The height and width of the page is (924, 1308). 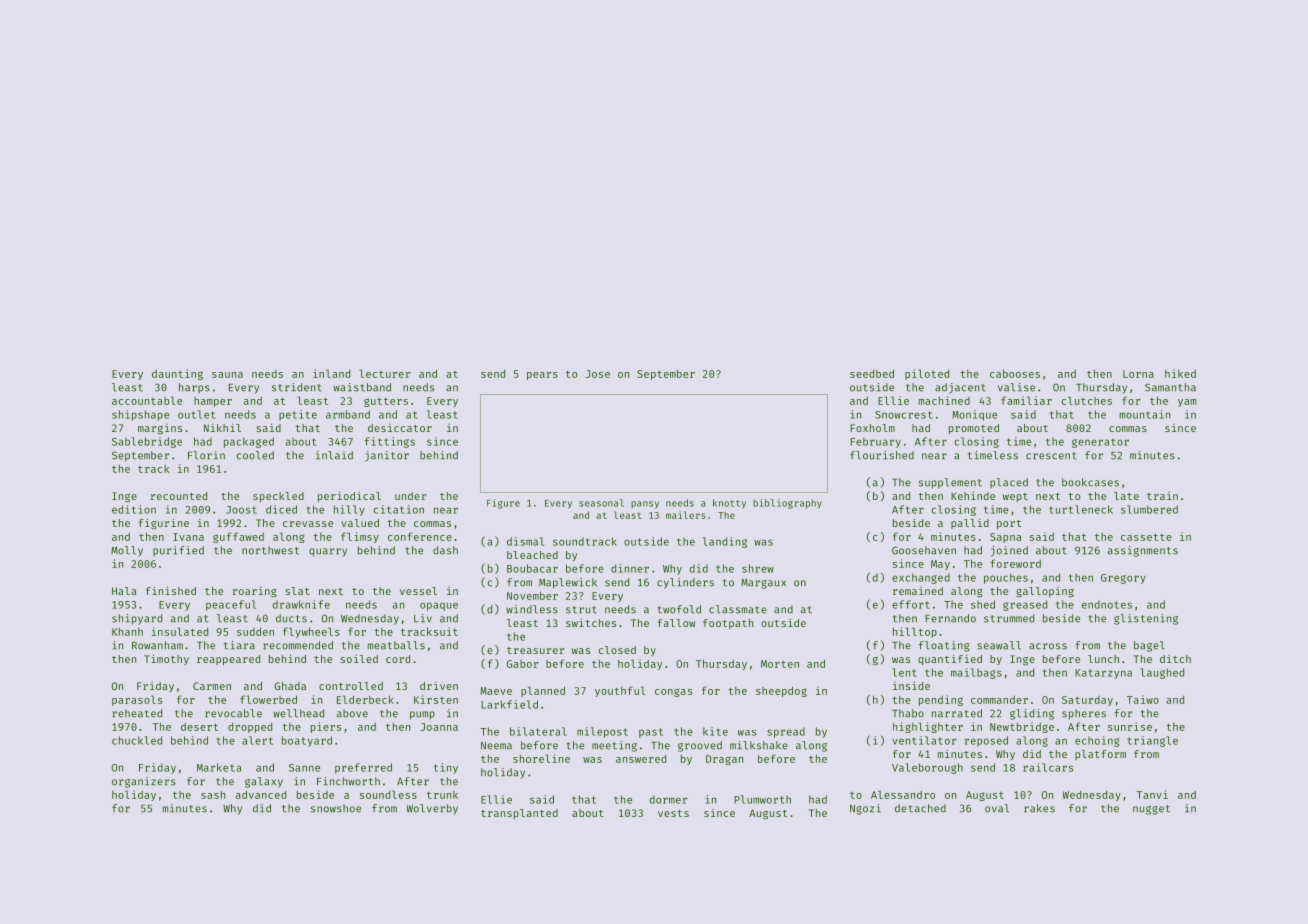 I want to click on Saturday, so click(x=1087, y=701).
